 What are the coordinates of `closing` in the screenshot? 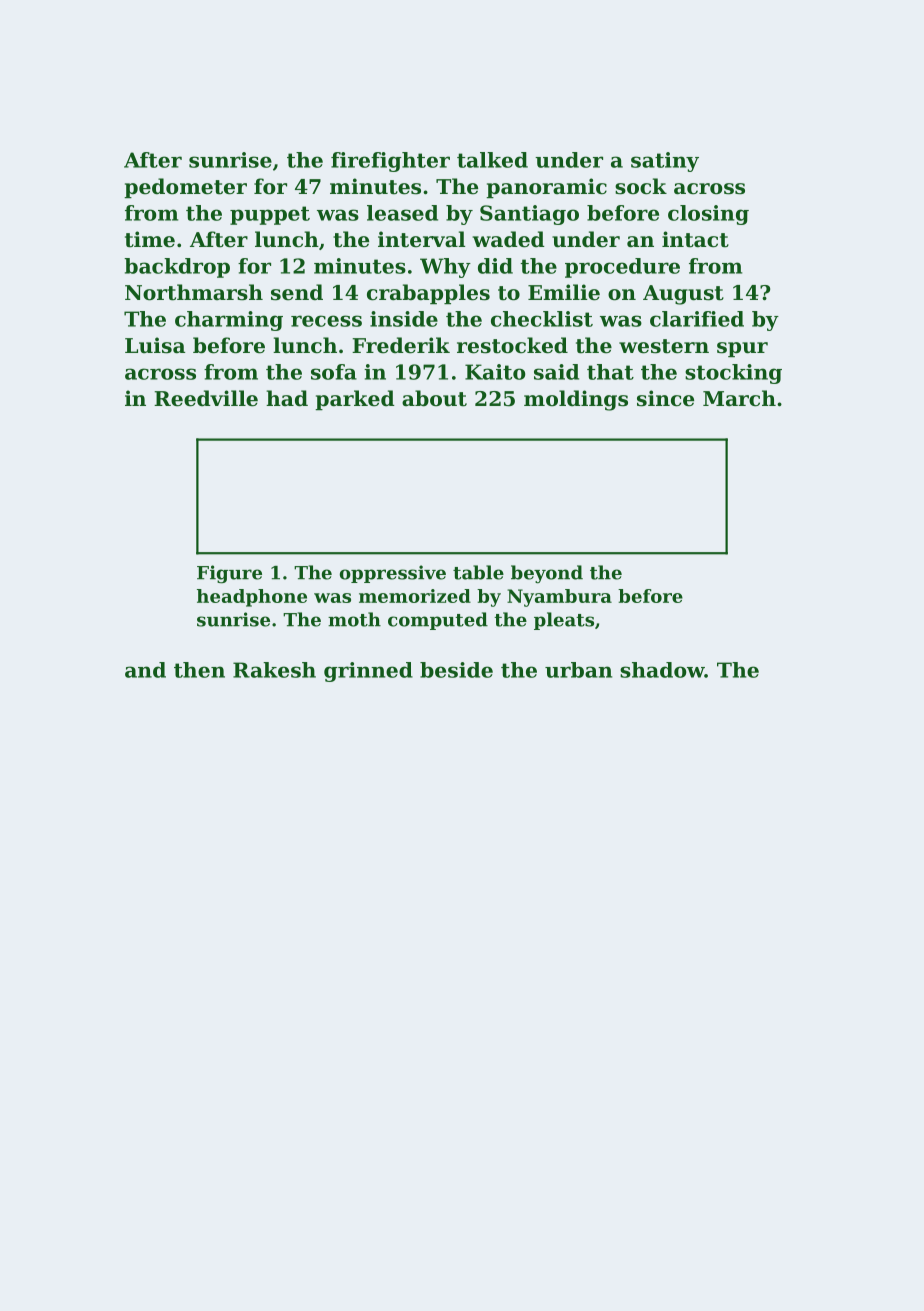 It's located at (708, 215).
